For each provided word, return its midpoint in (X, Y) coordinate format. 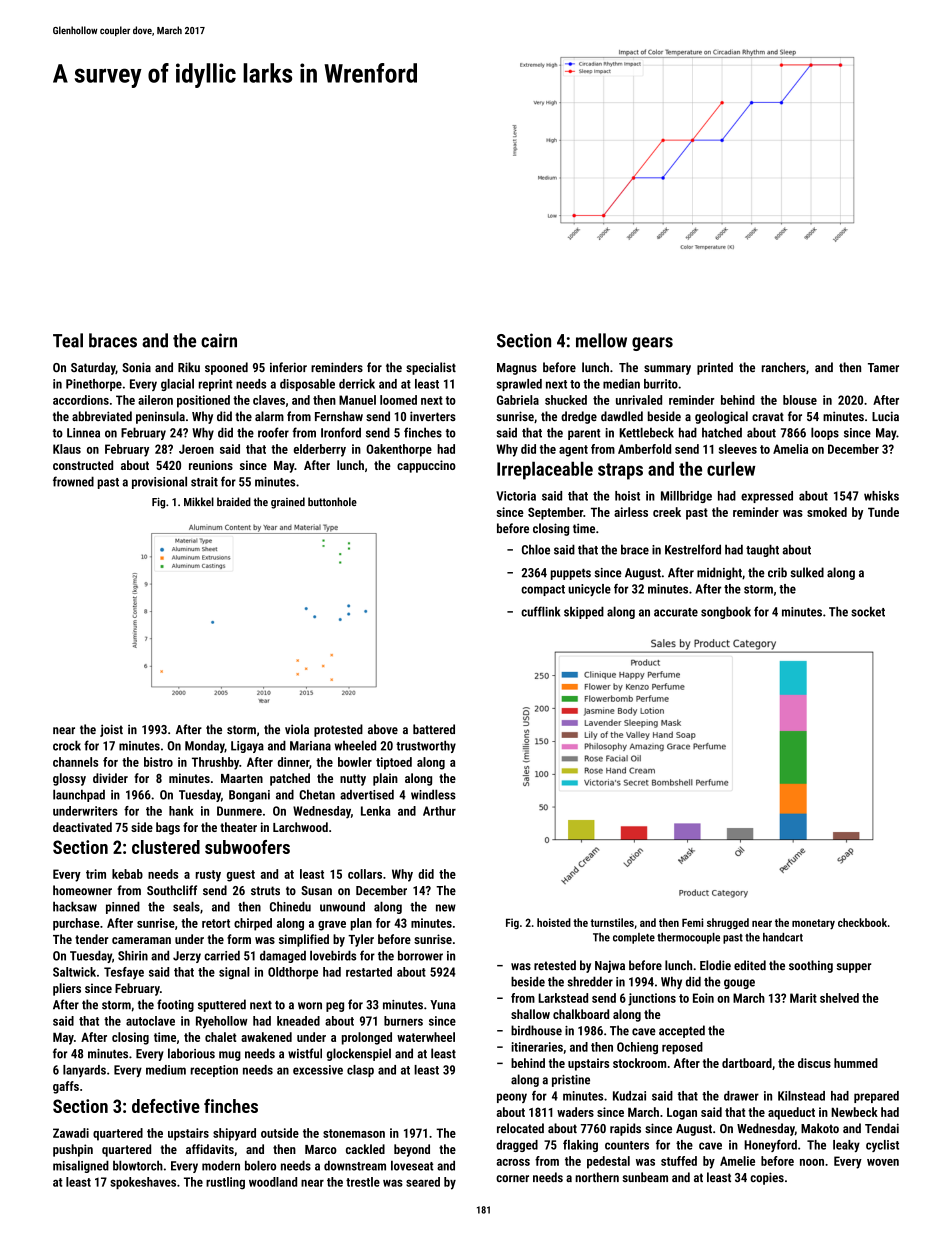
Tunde (883, 512)
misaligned (81, 1166)
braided (234, 501)
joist (111, 730)
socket (868, 611)
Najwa (610, 966)
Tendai (882, 1128)
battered (434, 729)
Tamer (883, 367)
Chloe (536, 549)
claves (269, 400)
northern (597, 1177)
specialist (431, 368)
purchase (76, 924)
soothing (811, 966)
